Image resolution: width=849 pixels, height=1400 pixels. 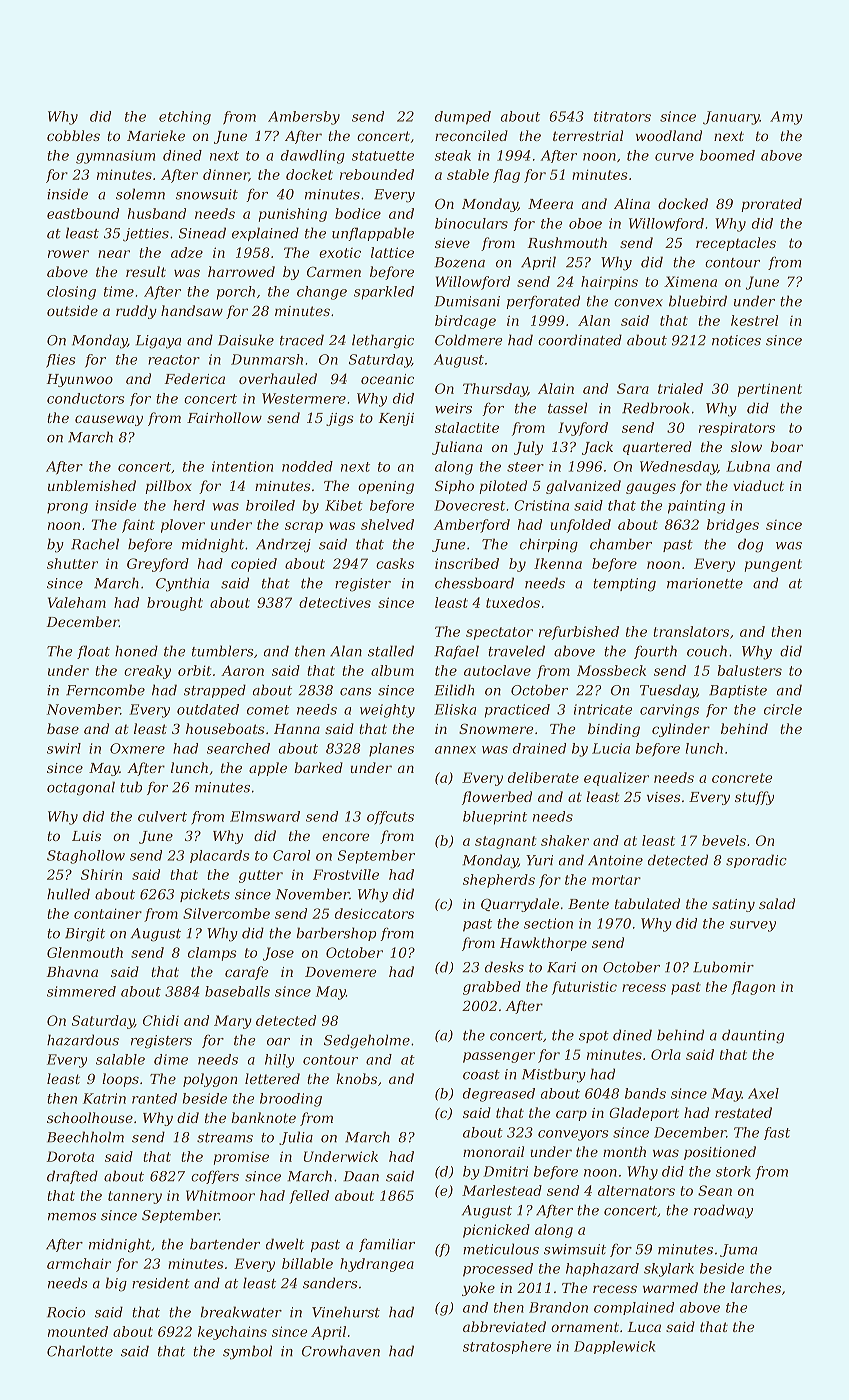 What do you see at coordinates (138, 526) in the image?
I see `faint` at bounding box center [138, 526].
